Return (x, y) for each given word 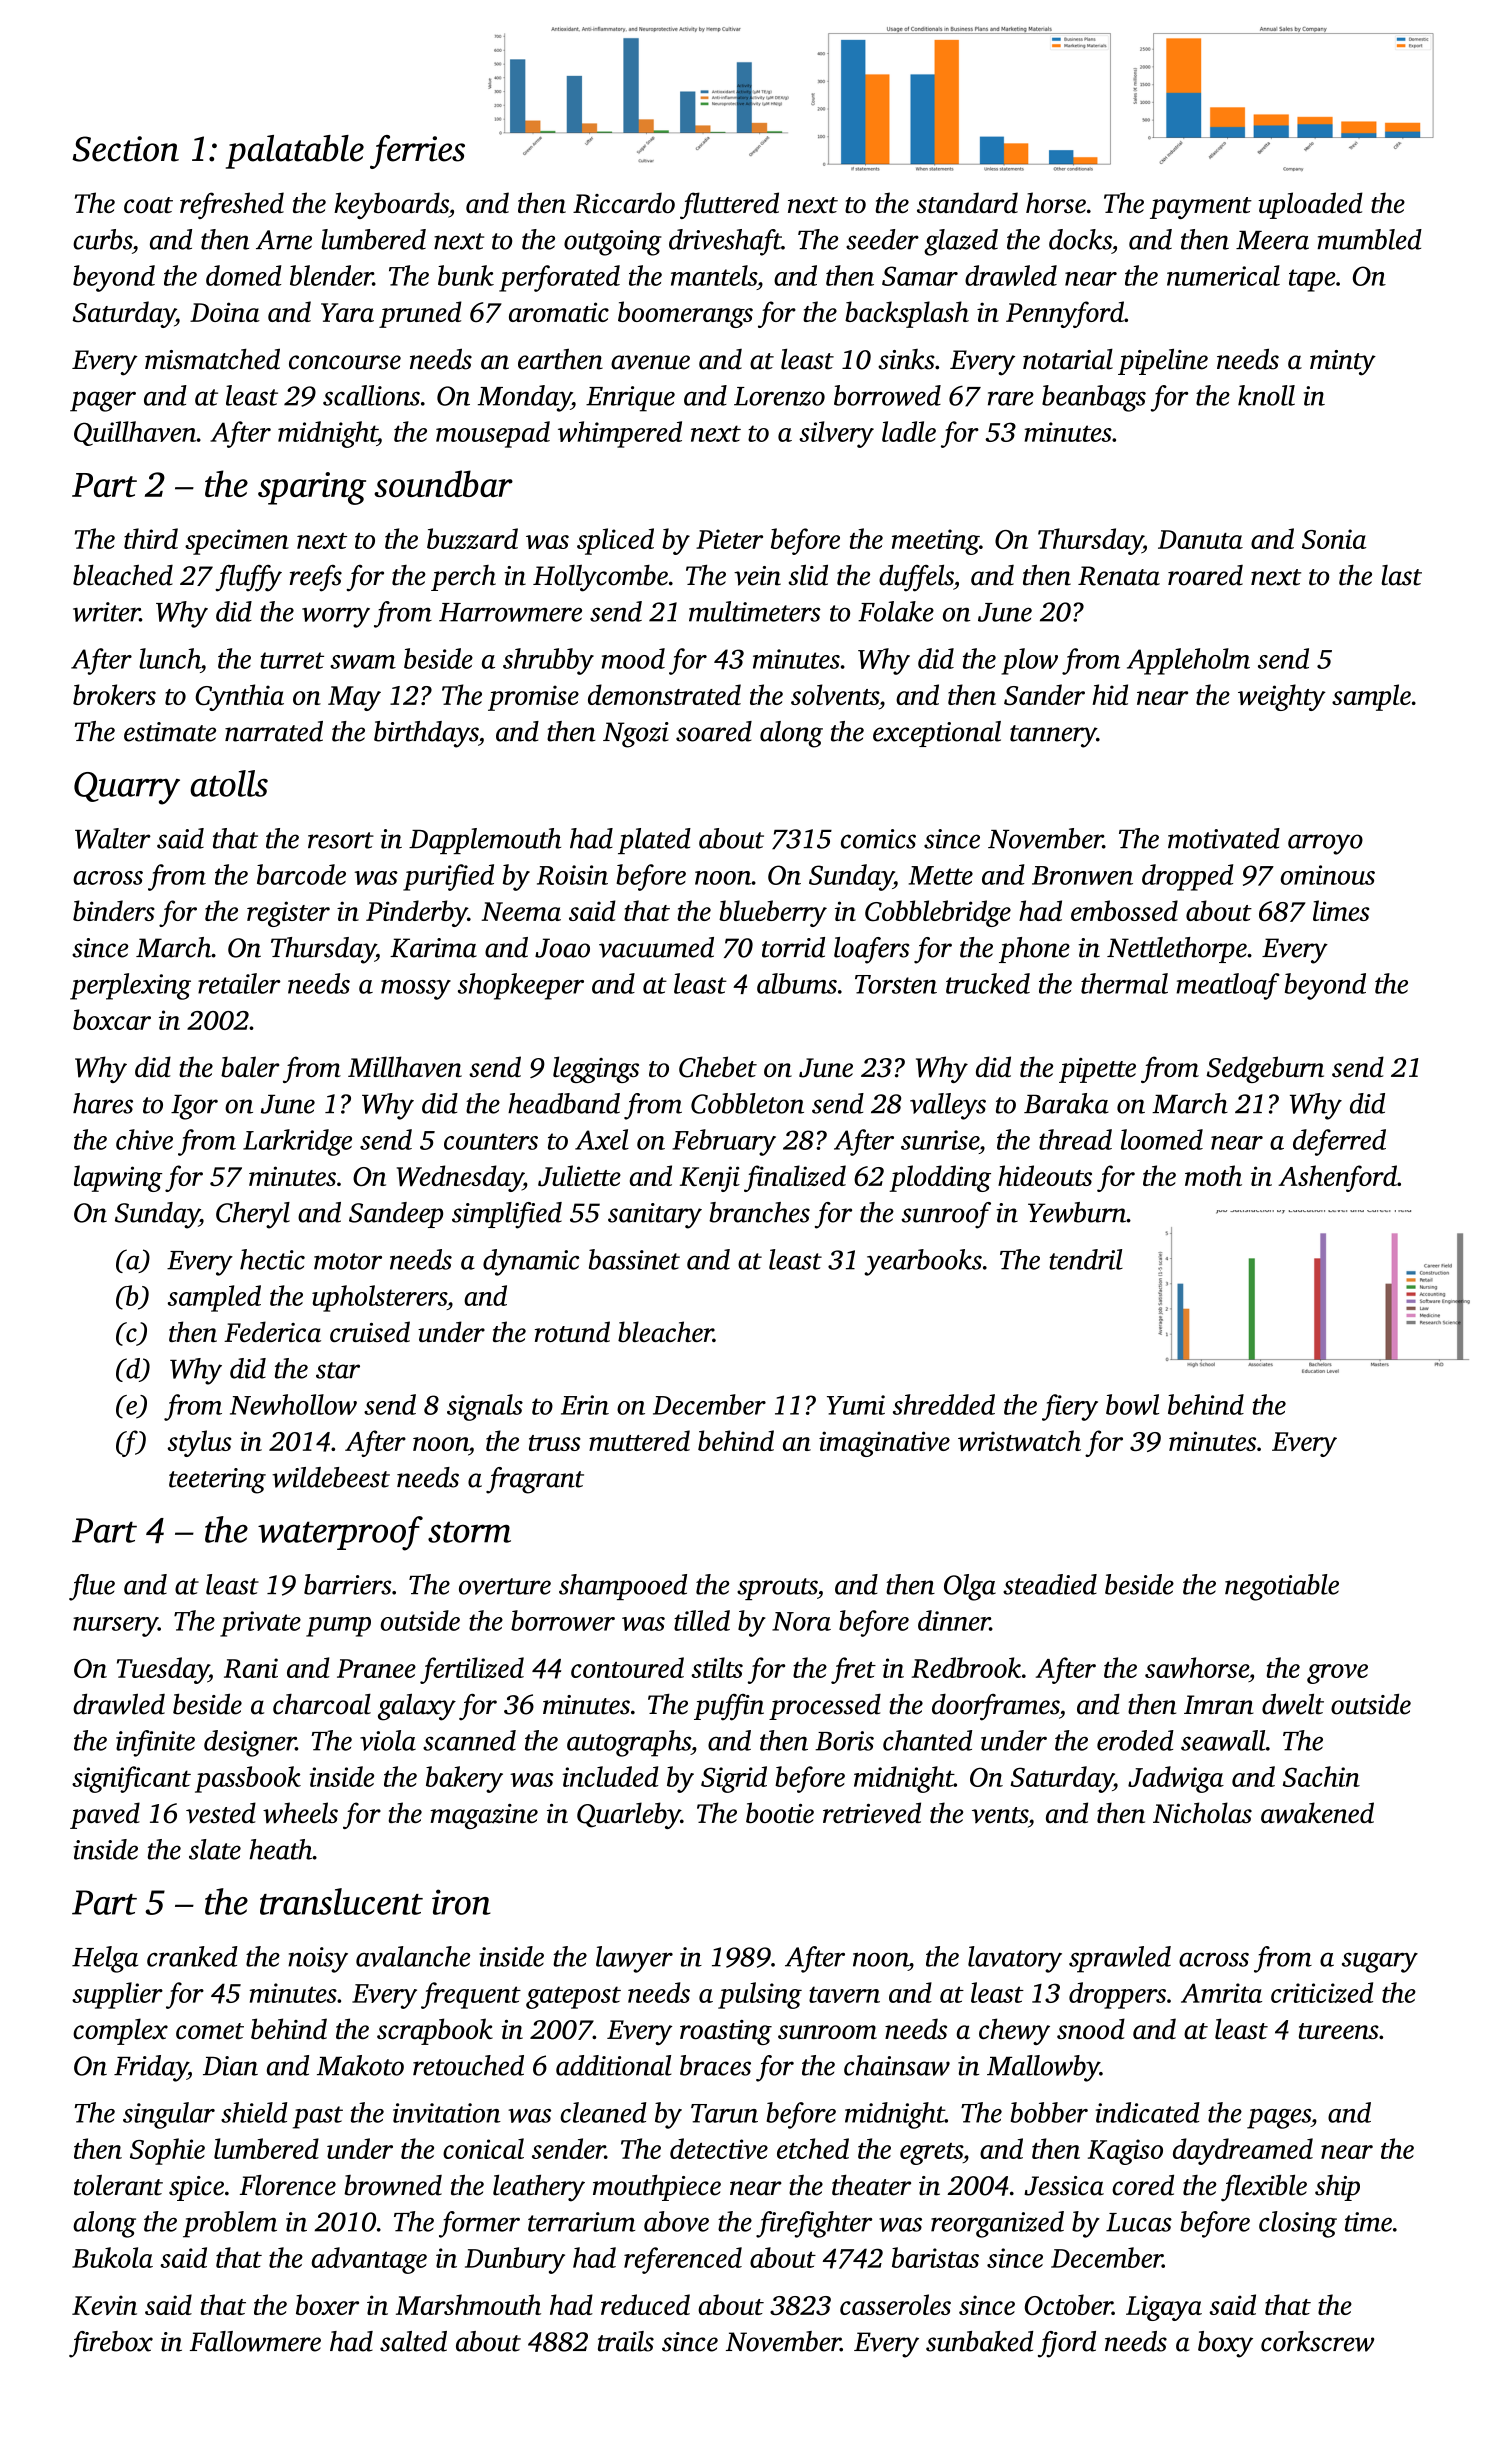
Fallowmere (255, 2341)
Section (126, 149)
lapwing (118, 1178)
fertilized (472, 1670)
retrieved (872, 1812)
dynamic (531, 1262)
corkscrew (1317, 2341)
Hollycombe (600, 578)
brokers (114, 694)
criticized (1322, 1992)
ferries (417, 152)
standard (967, 202)
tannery (1053, 736)
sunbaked (980, 2341)
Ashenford (1337, 1178)
